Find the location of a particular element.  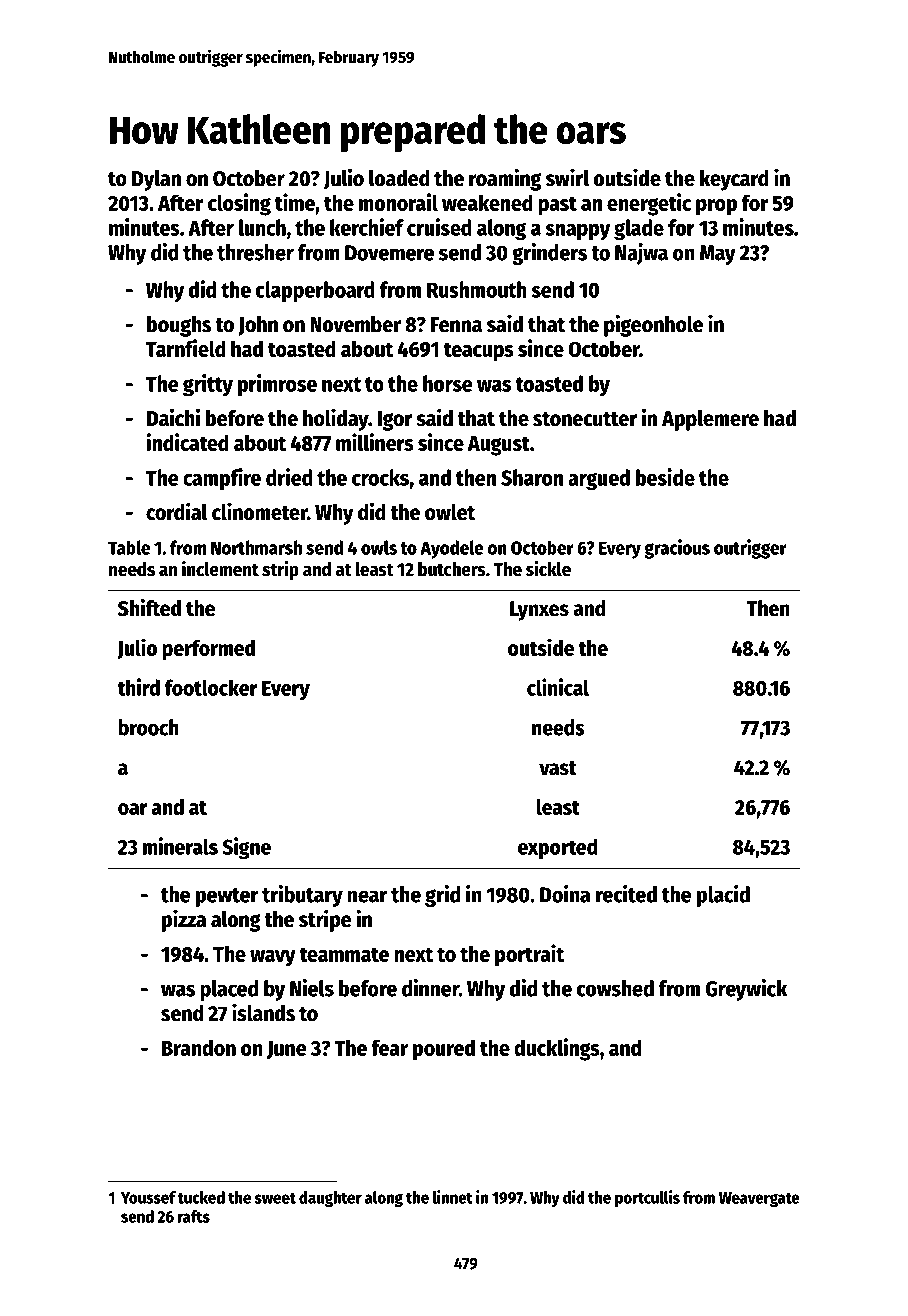

brooch is located at coordinates (148, 727).
